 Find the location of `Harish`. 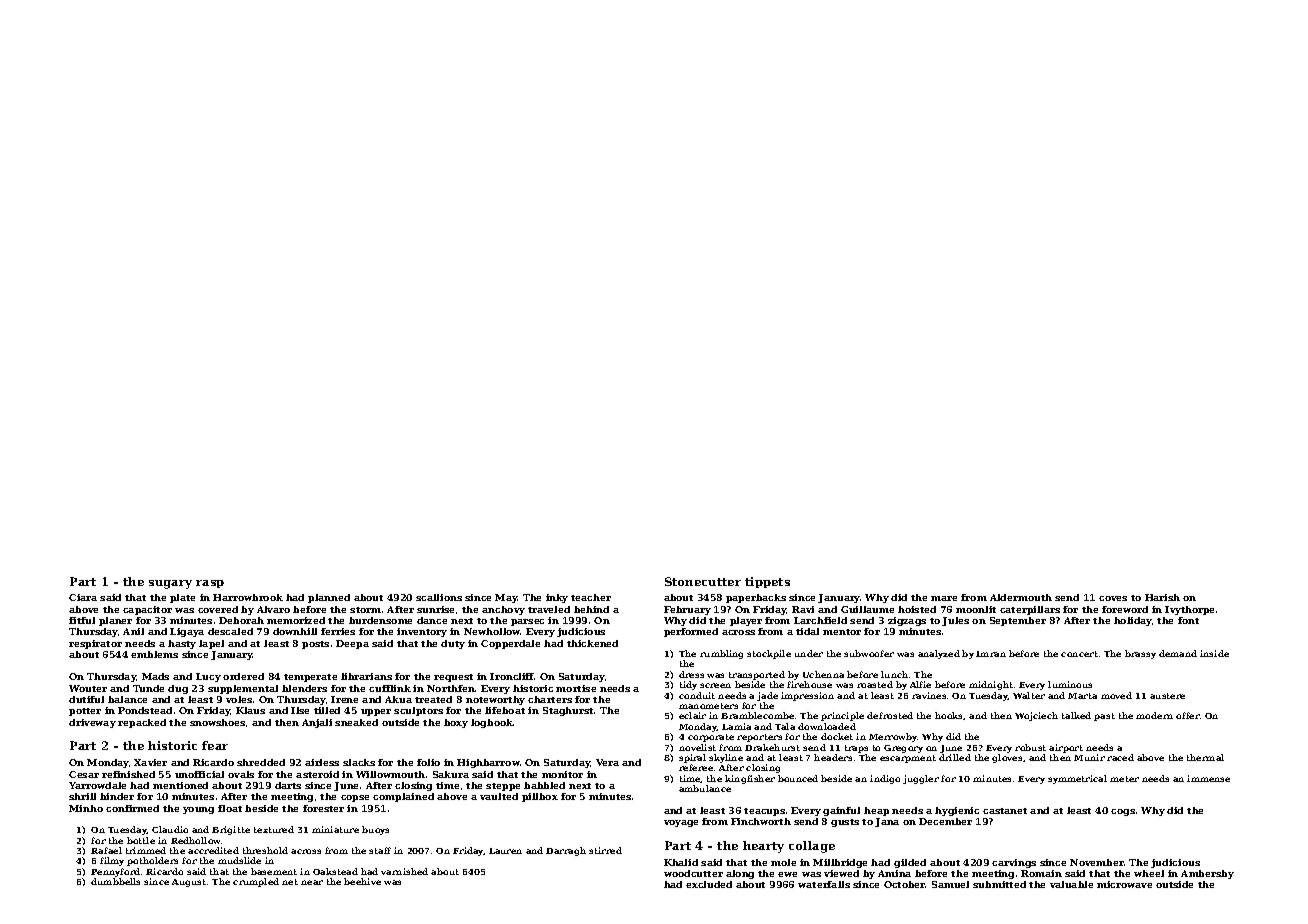

Harish is located at coordinates (1162, 597).
